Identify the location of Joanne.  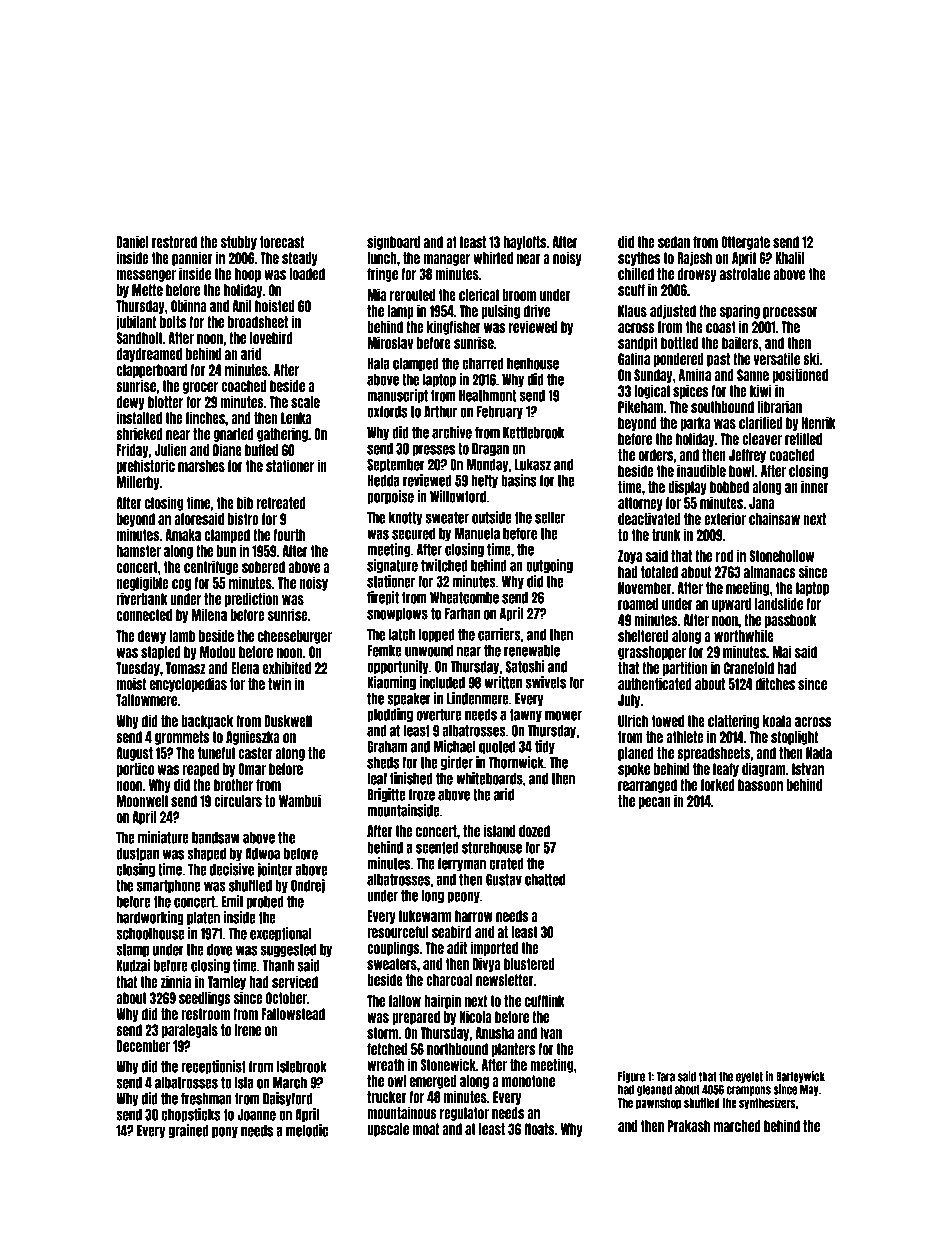
(256, 1115).
